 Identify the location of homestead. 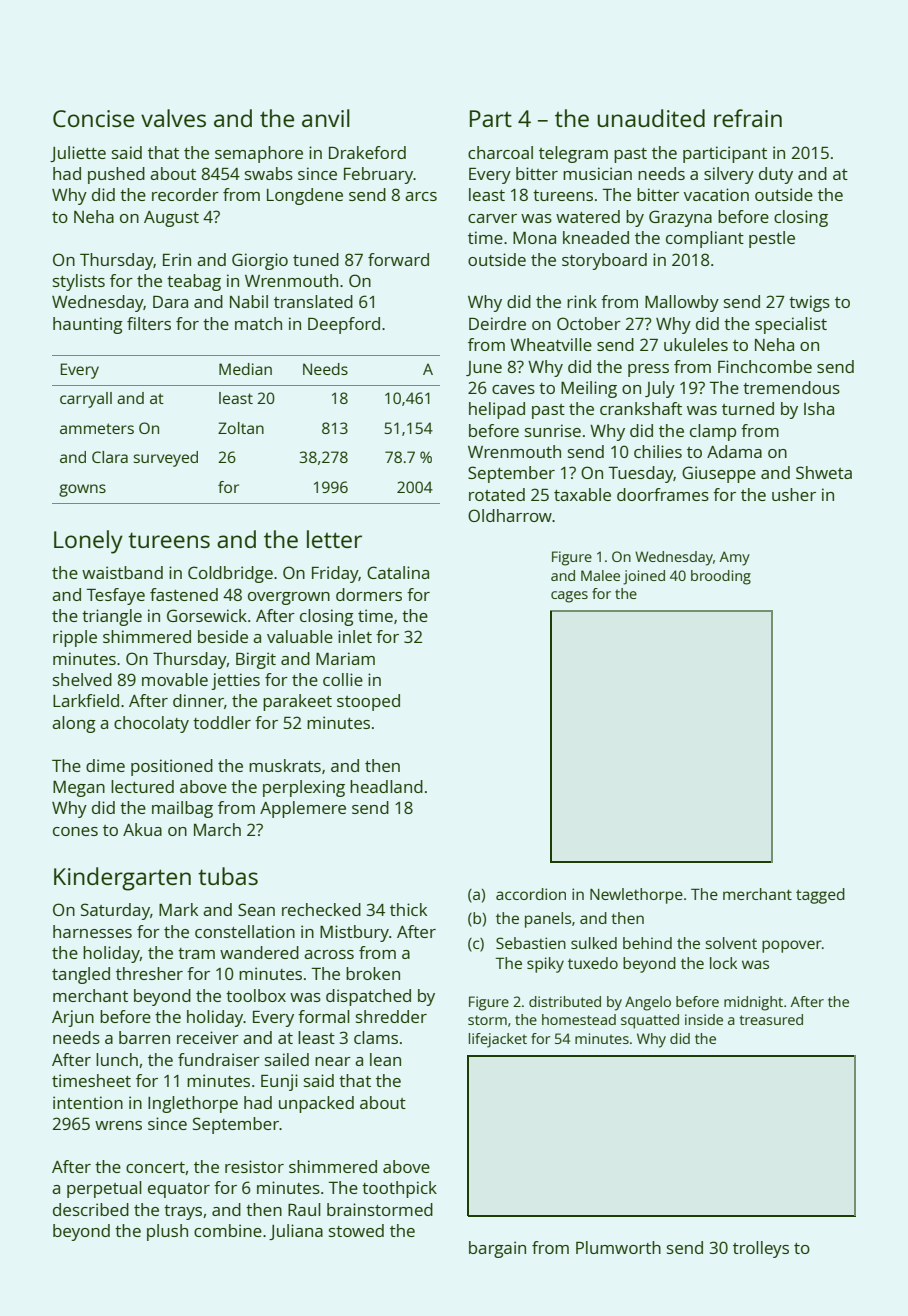
(579, 1019).
